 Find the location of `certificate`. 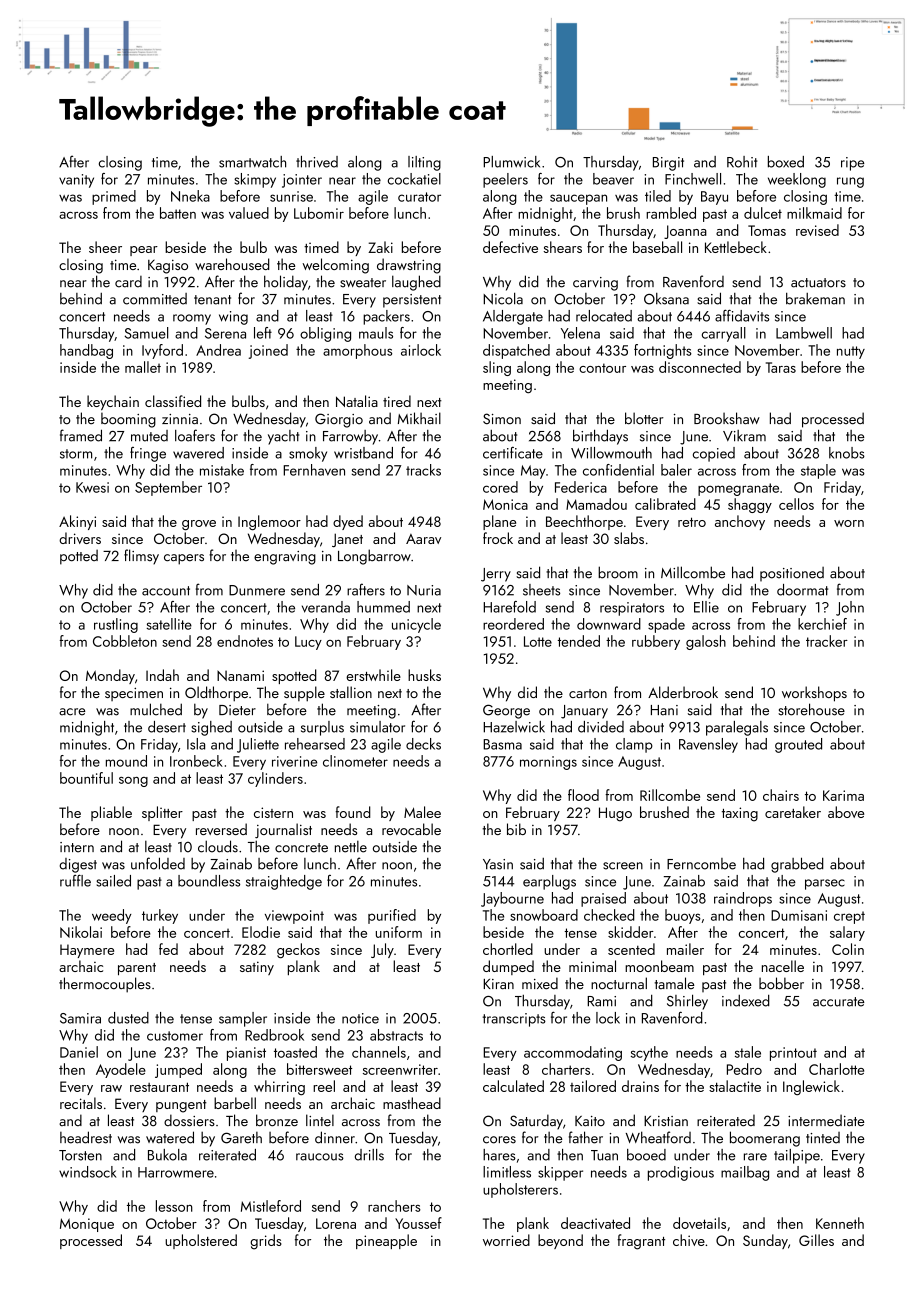

certificate is located at coordinates (513, 453).
